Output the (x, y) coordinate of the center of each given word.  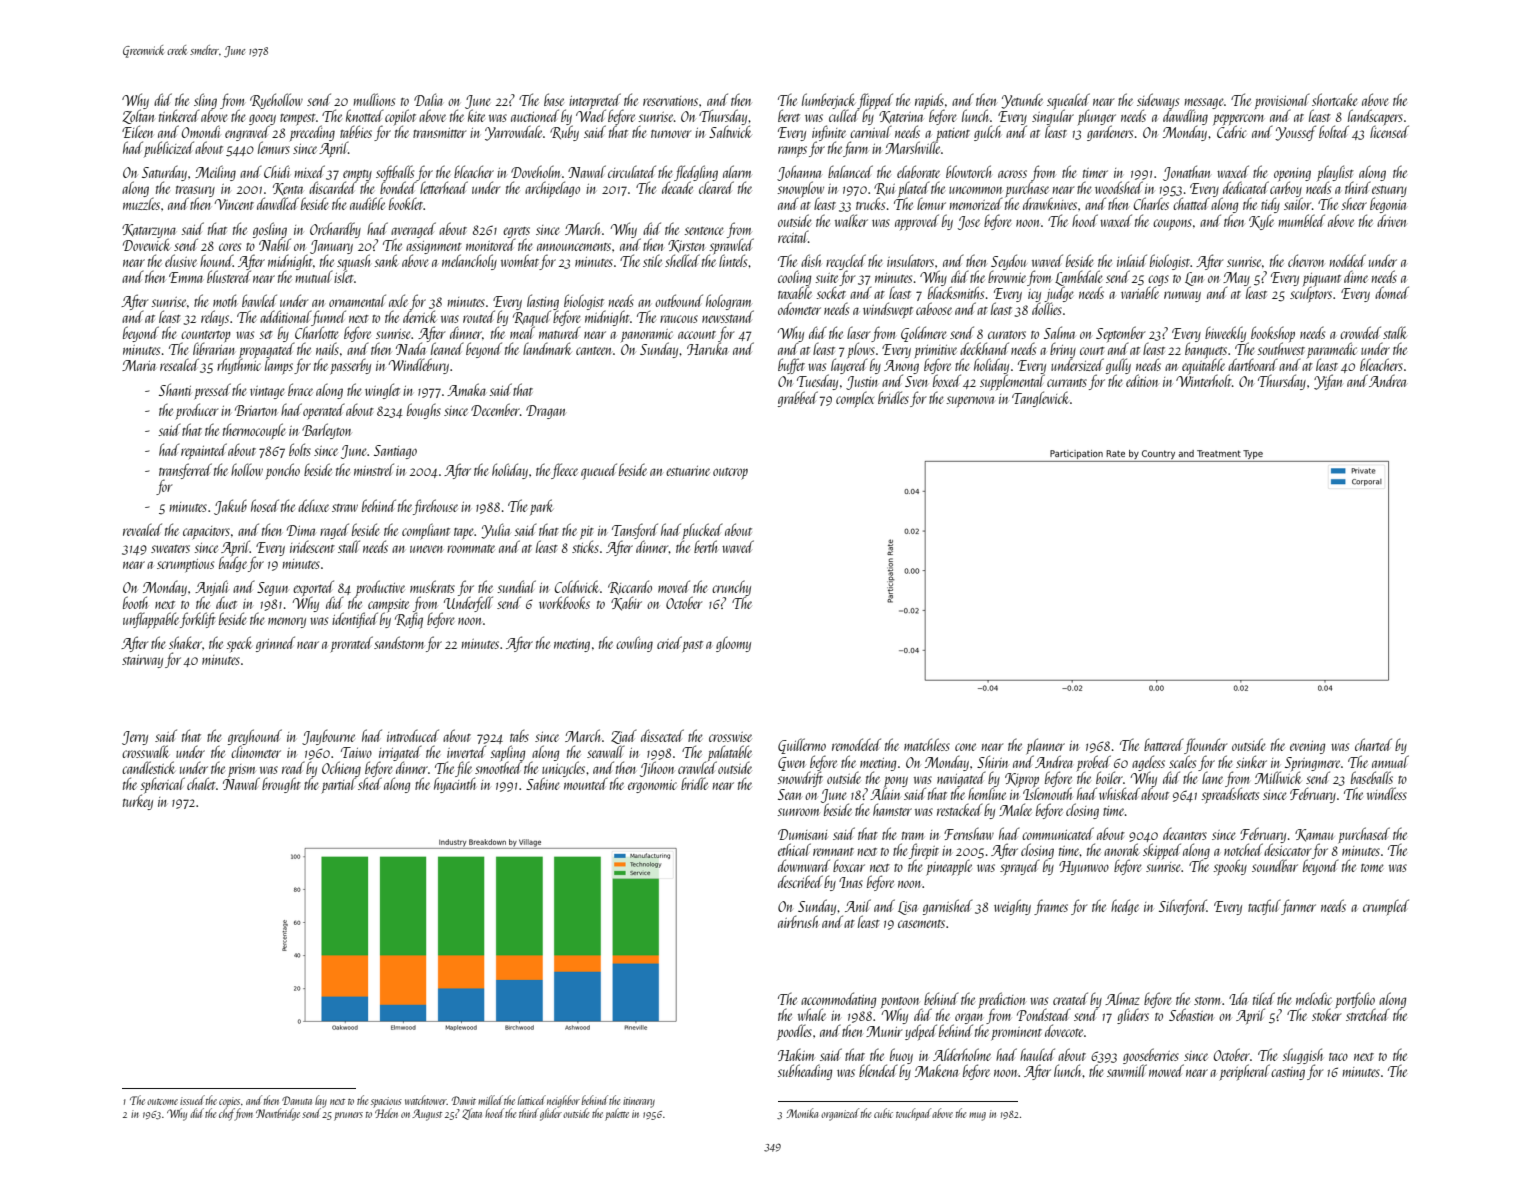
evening (1307, 747)
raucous (679, 319)
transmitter (439, 133)
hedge (1125, 907)
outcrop (730, 473)
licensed (1389, 132)
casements (921, 924)
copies (229, 1102)
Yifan (1328, 382)
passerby (351, 366)
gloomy (733, 644)
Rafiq (409, 621)
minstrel (374, 469)
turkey (138, 802)
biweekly (1227, 334)
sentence (704, 231)
